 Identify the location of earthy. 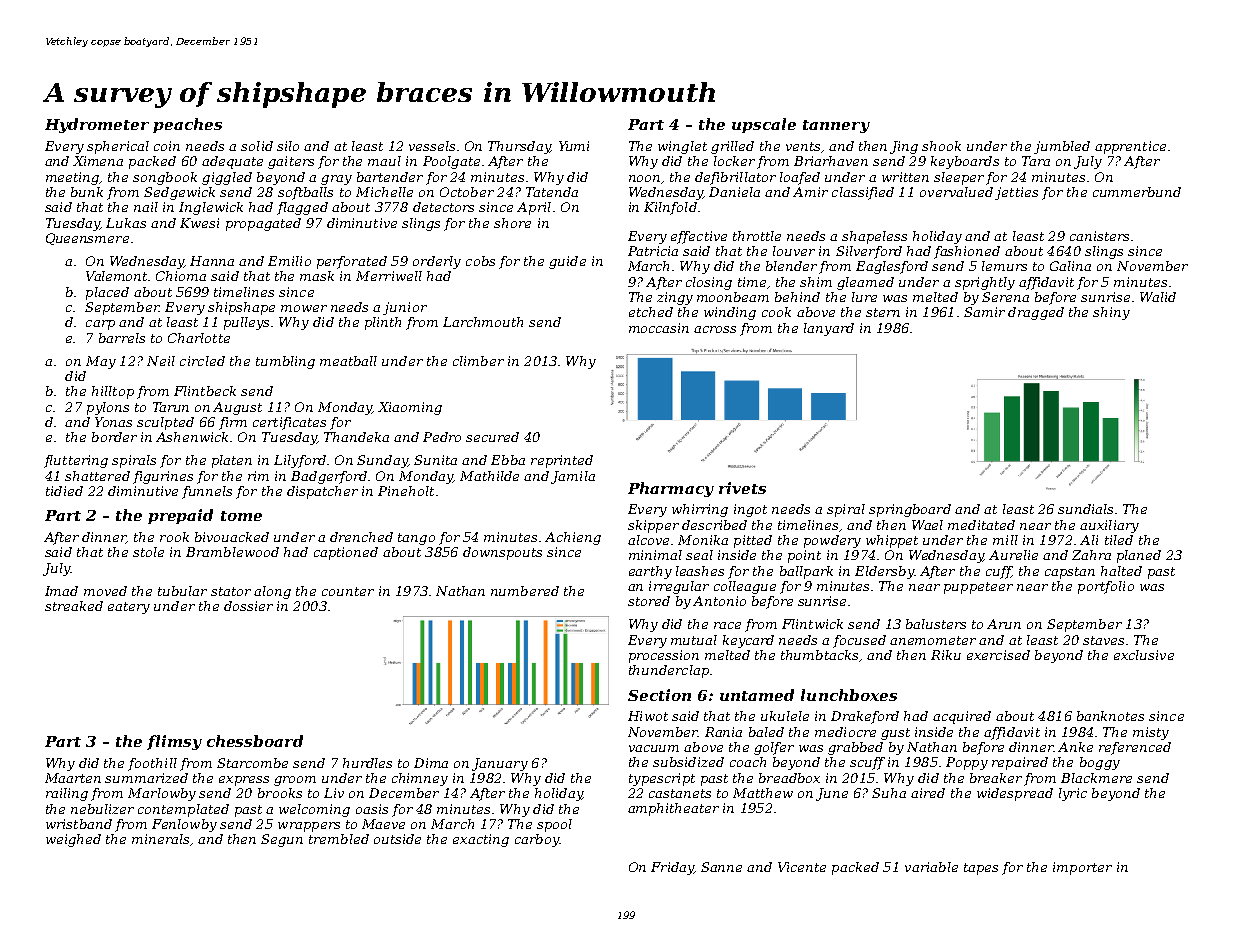
(650, 572).
